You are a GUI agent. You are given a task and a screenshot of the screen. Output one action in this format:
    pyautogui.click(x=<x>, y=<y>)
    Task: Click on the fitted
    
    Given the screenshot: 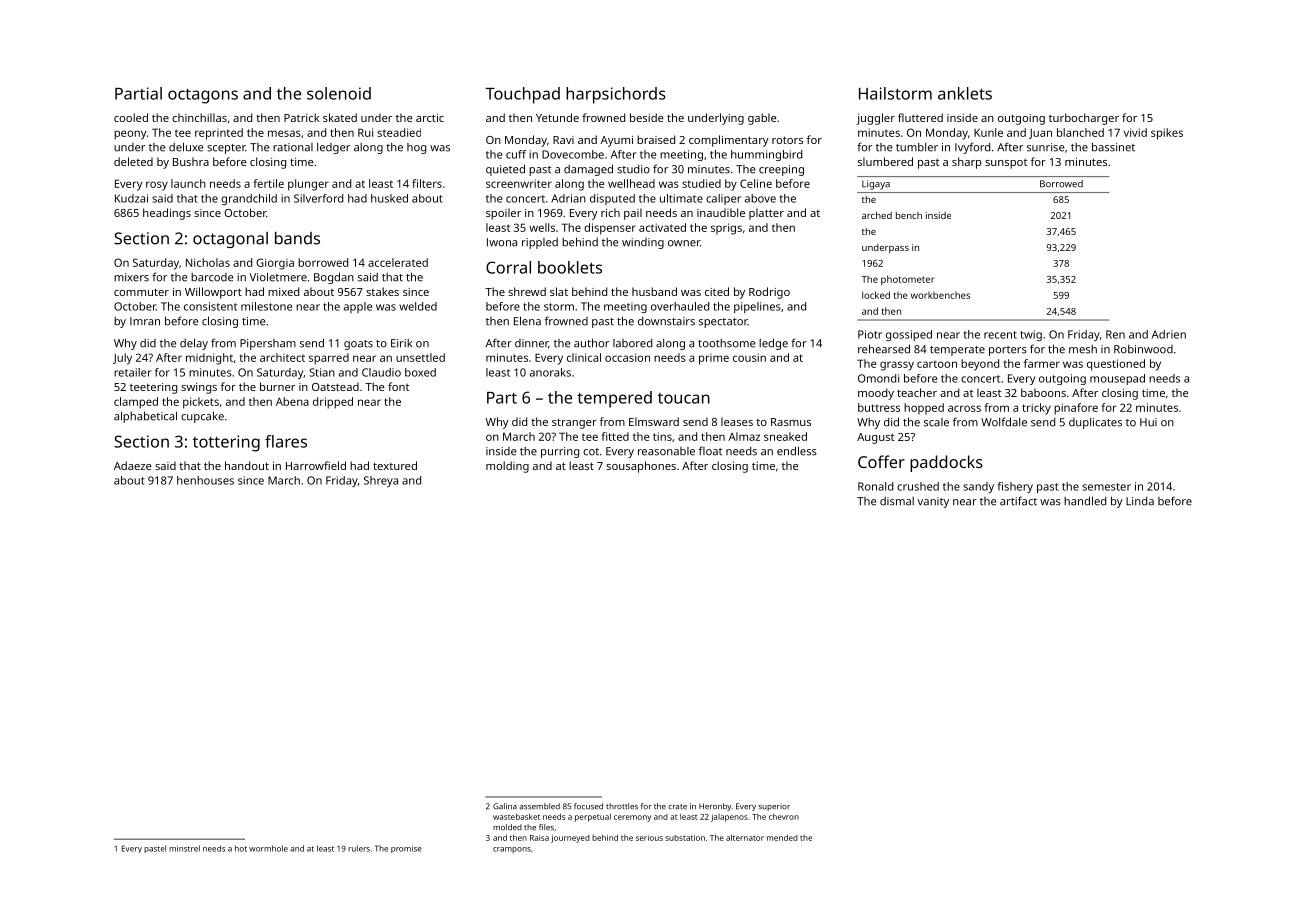 What is the action you would take?
    pyautogui.click(x=615, y=436)
